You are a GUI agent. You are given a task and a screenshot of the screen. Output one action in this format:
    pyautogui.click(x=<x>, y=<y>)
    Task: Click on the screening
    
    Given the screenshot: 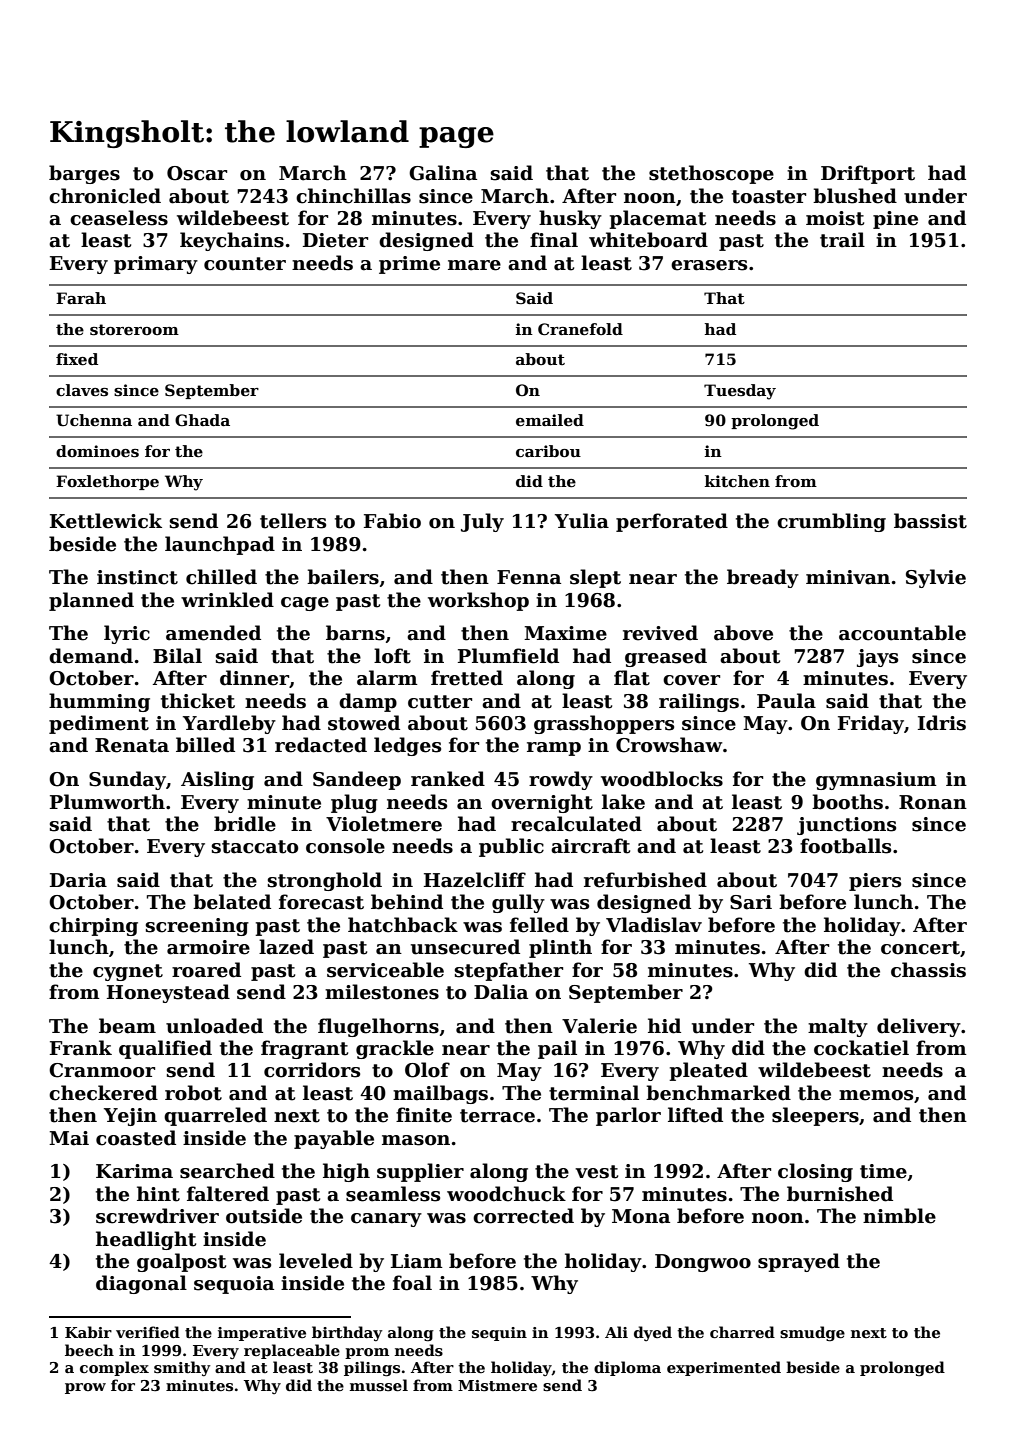 What is the action you would take?
    pyautogui.click(x=197, y=927)
